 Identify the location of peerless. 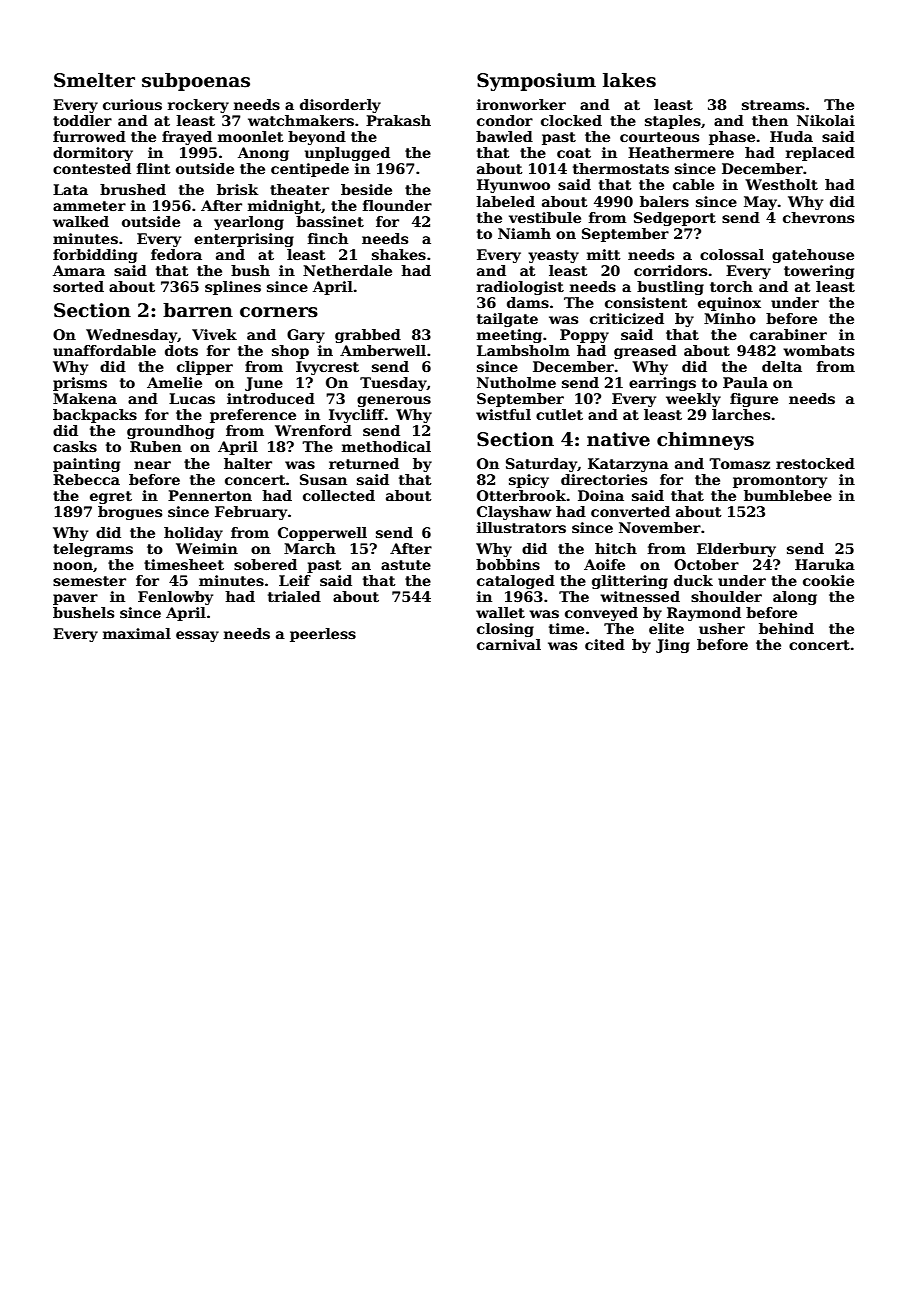
(323, 635).
